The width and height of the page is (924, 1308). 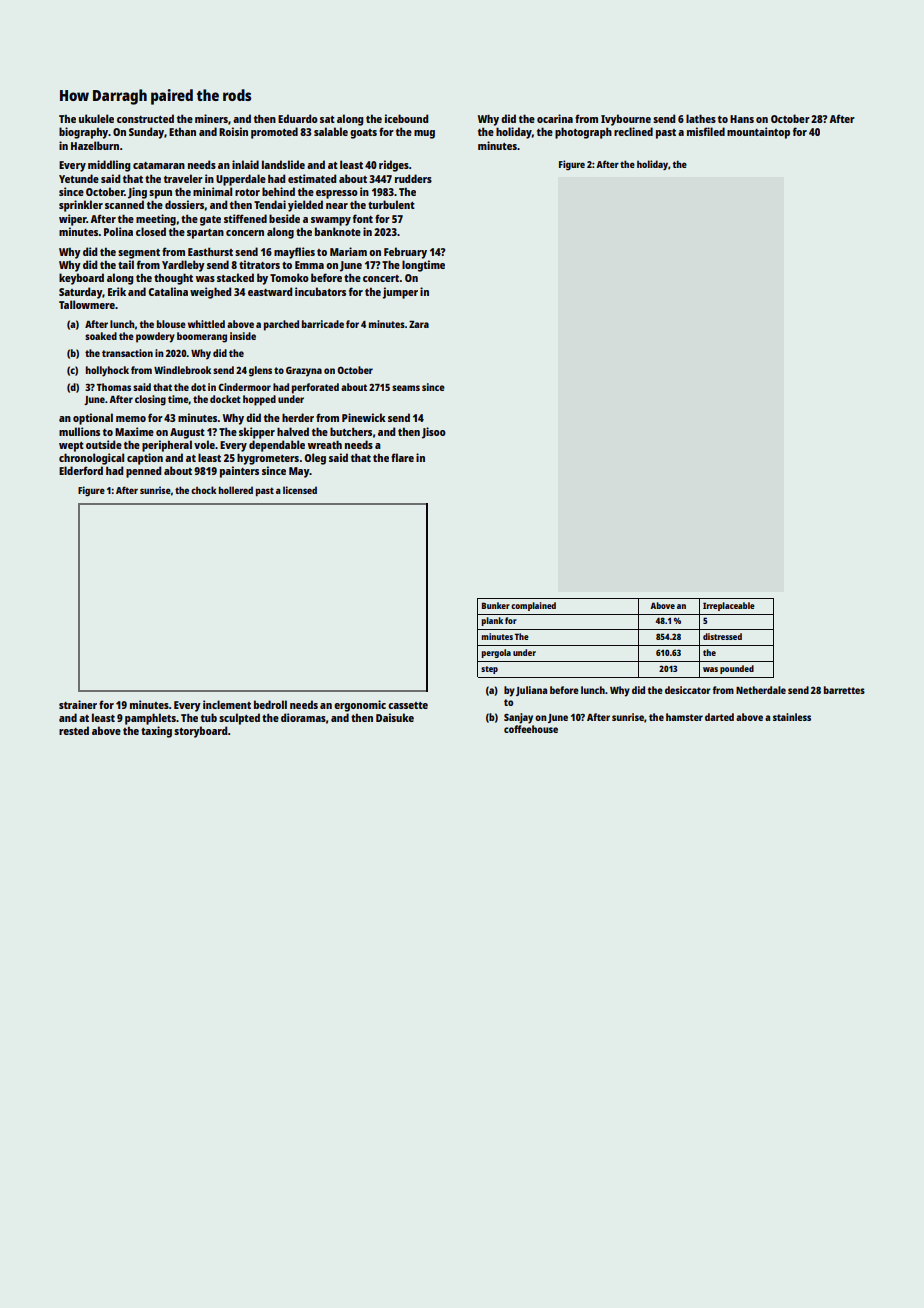 What do you see at coordinates (312, 178) in the page?
I see `estimated` at bounding box center [312, 178].
